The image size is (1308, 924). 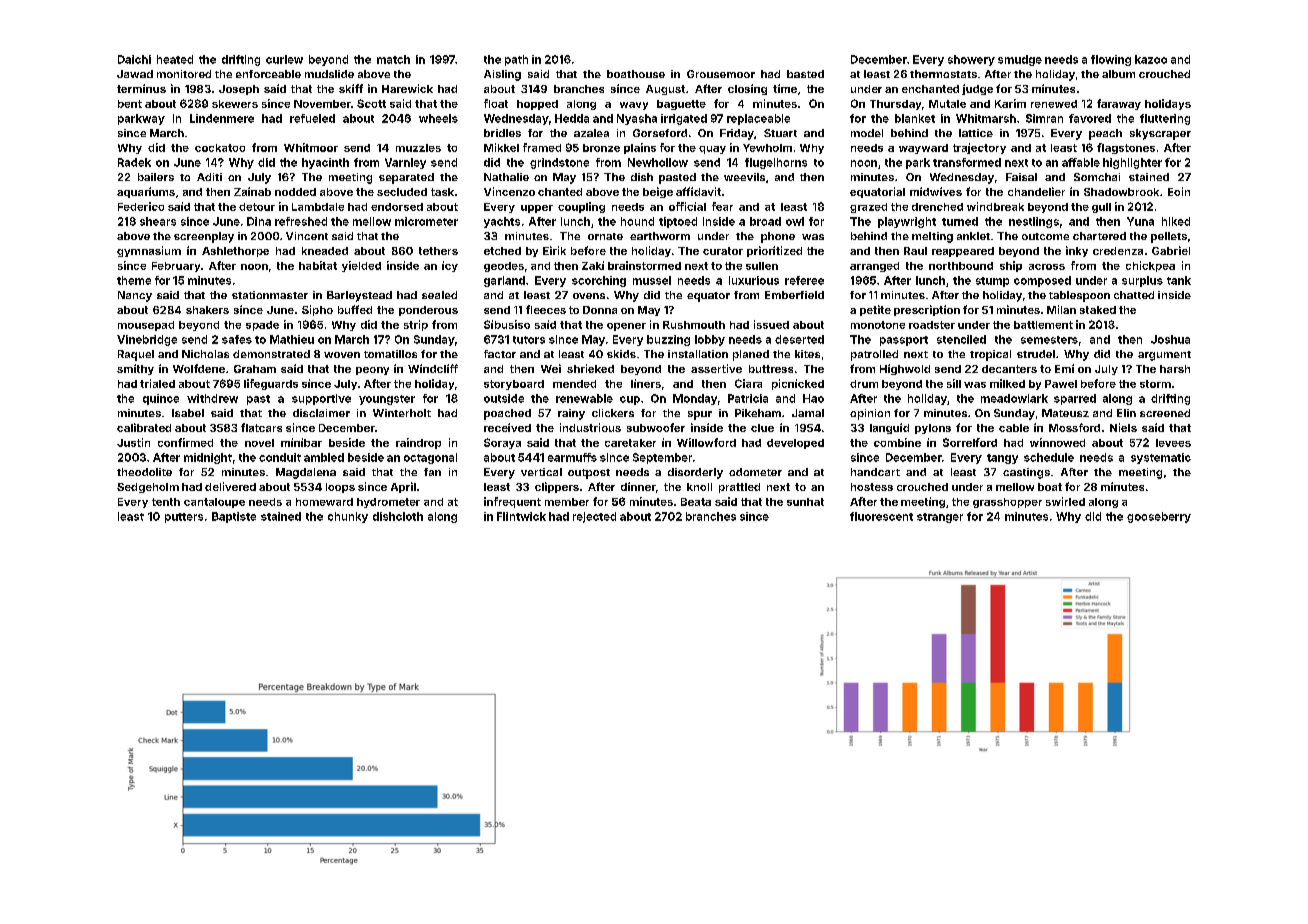 I want to click on credenza, so click(x=1118, y=251).
